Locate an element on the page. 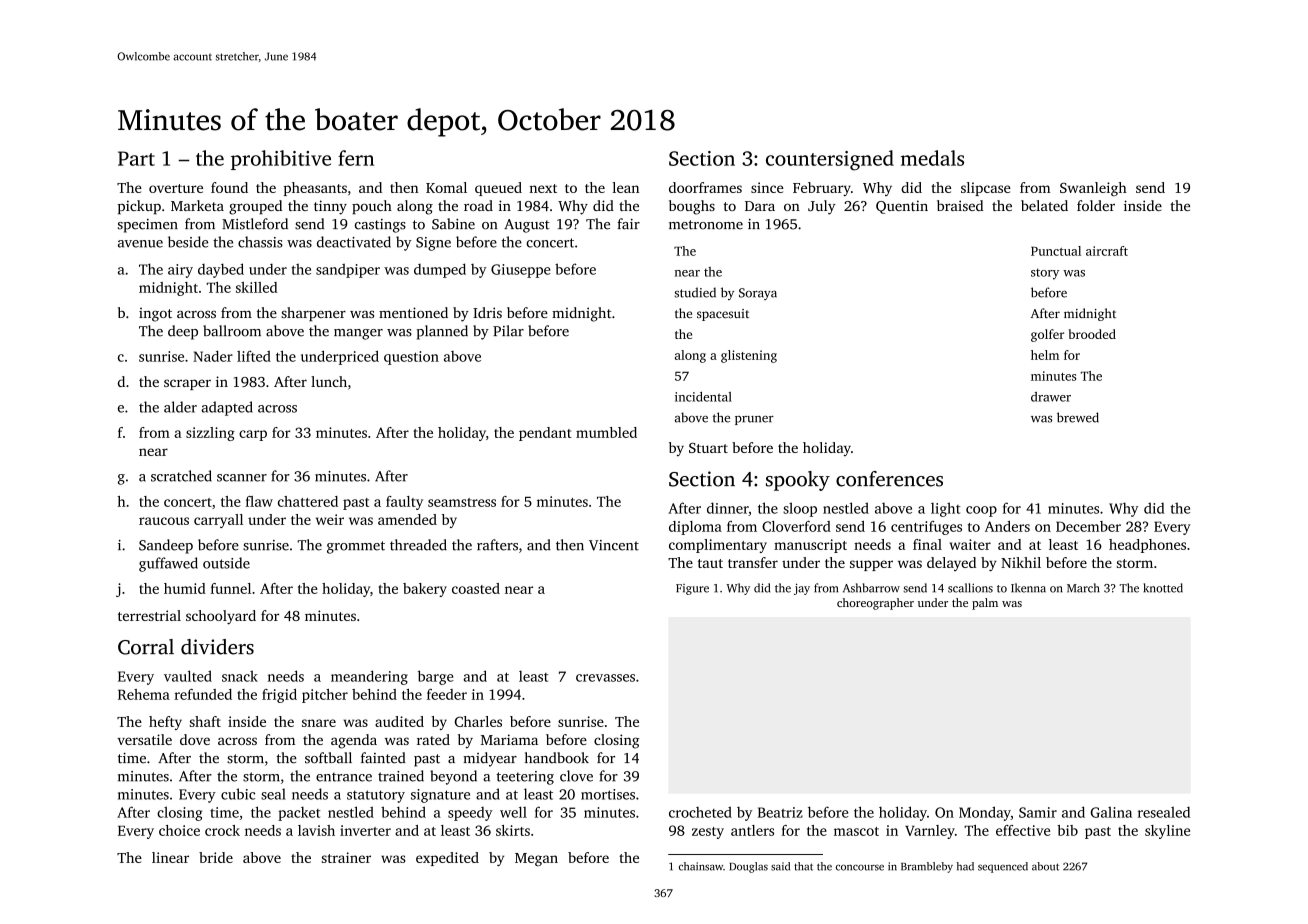 This document has width=1308, height=924. medals is located at coordinates (932, 158).
